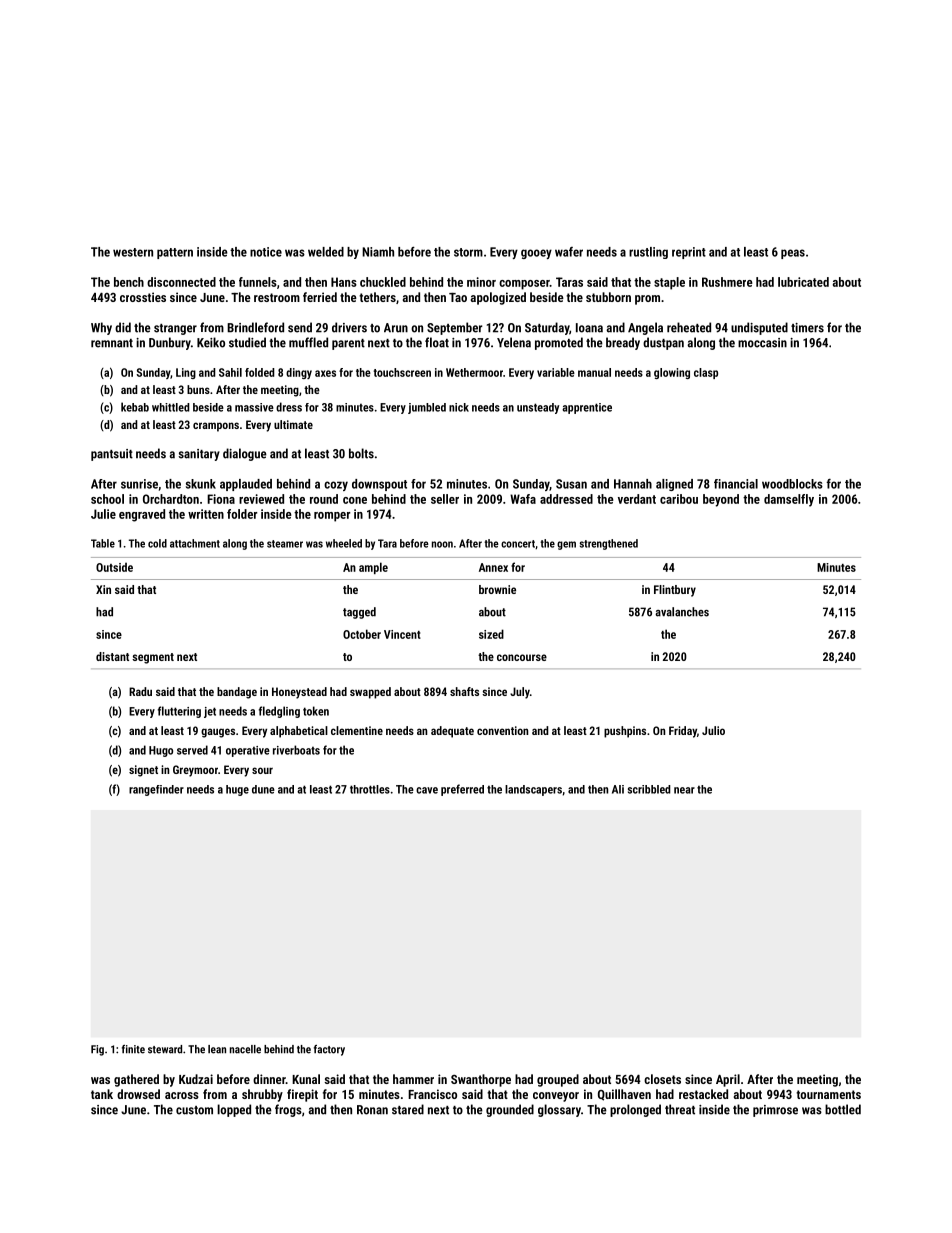 The image size is (952, 1233). Describe the element at coordinates (533, 790) in the screenshot. I see `landscapers` at that location.
